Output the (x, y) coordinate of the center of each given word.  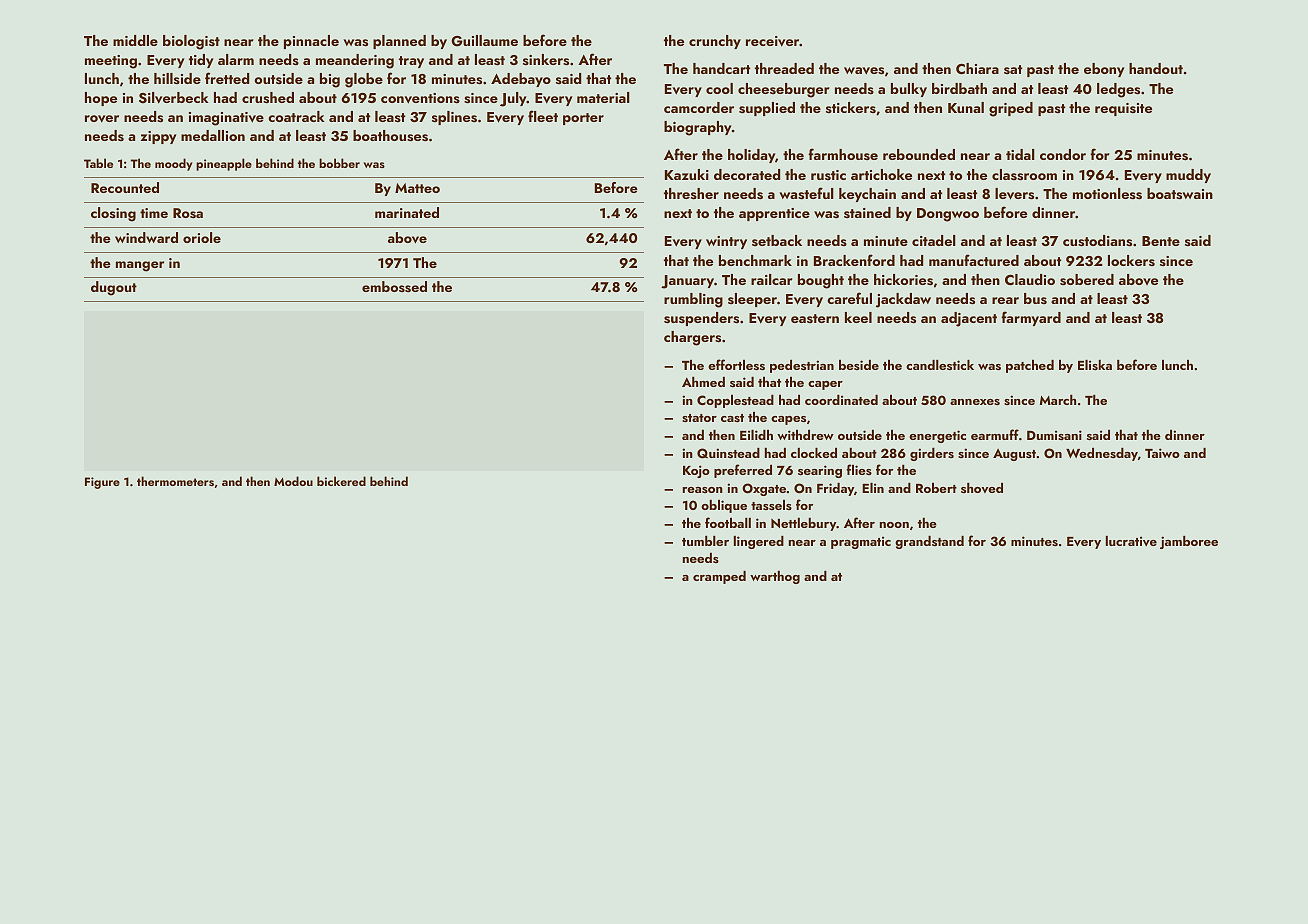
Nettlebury (804, 524)
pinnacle (311, 42)
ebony (1104, 70)
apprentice (774, 214)
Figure (102, 483)
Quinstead (728, 453)
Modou (293, 481)
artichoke (881, 174)
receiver (773, 41)
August (1014, 455)
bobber (339, 163)
